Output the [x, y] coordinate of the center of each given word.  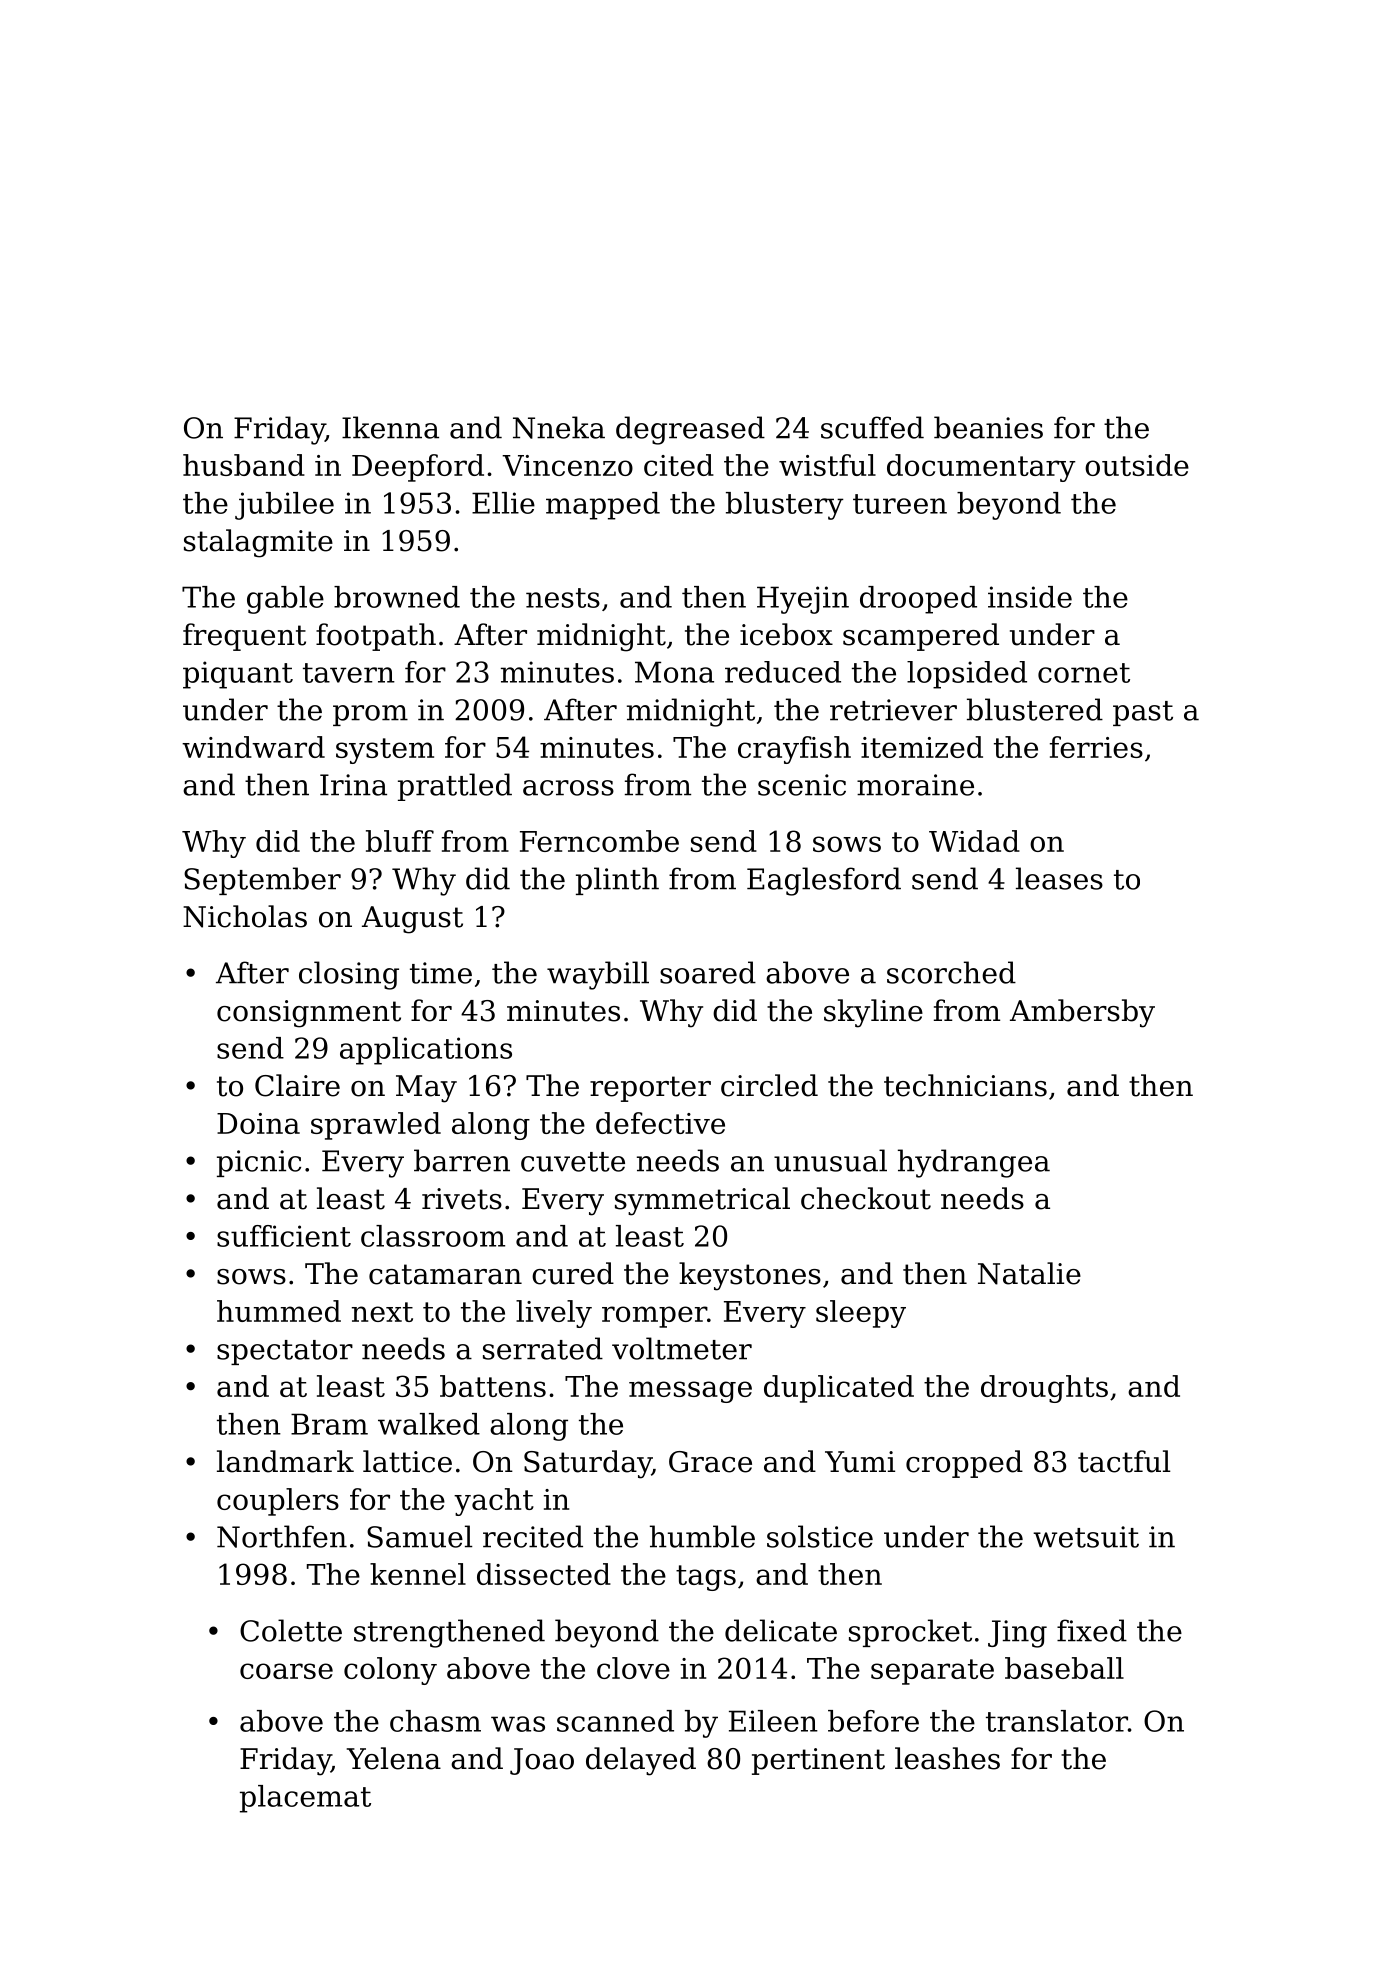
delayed [641, 1761]
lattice [407, 1461]
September [262, 881]
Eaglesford [824, 881]
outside [1137, 465]
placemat [305, 1799]
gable [285, 600]
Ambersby [1082, 1013]
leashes [947, 1758]
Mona [674, 672]
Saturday [588, 1464]
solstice [820, 1536]
